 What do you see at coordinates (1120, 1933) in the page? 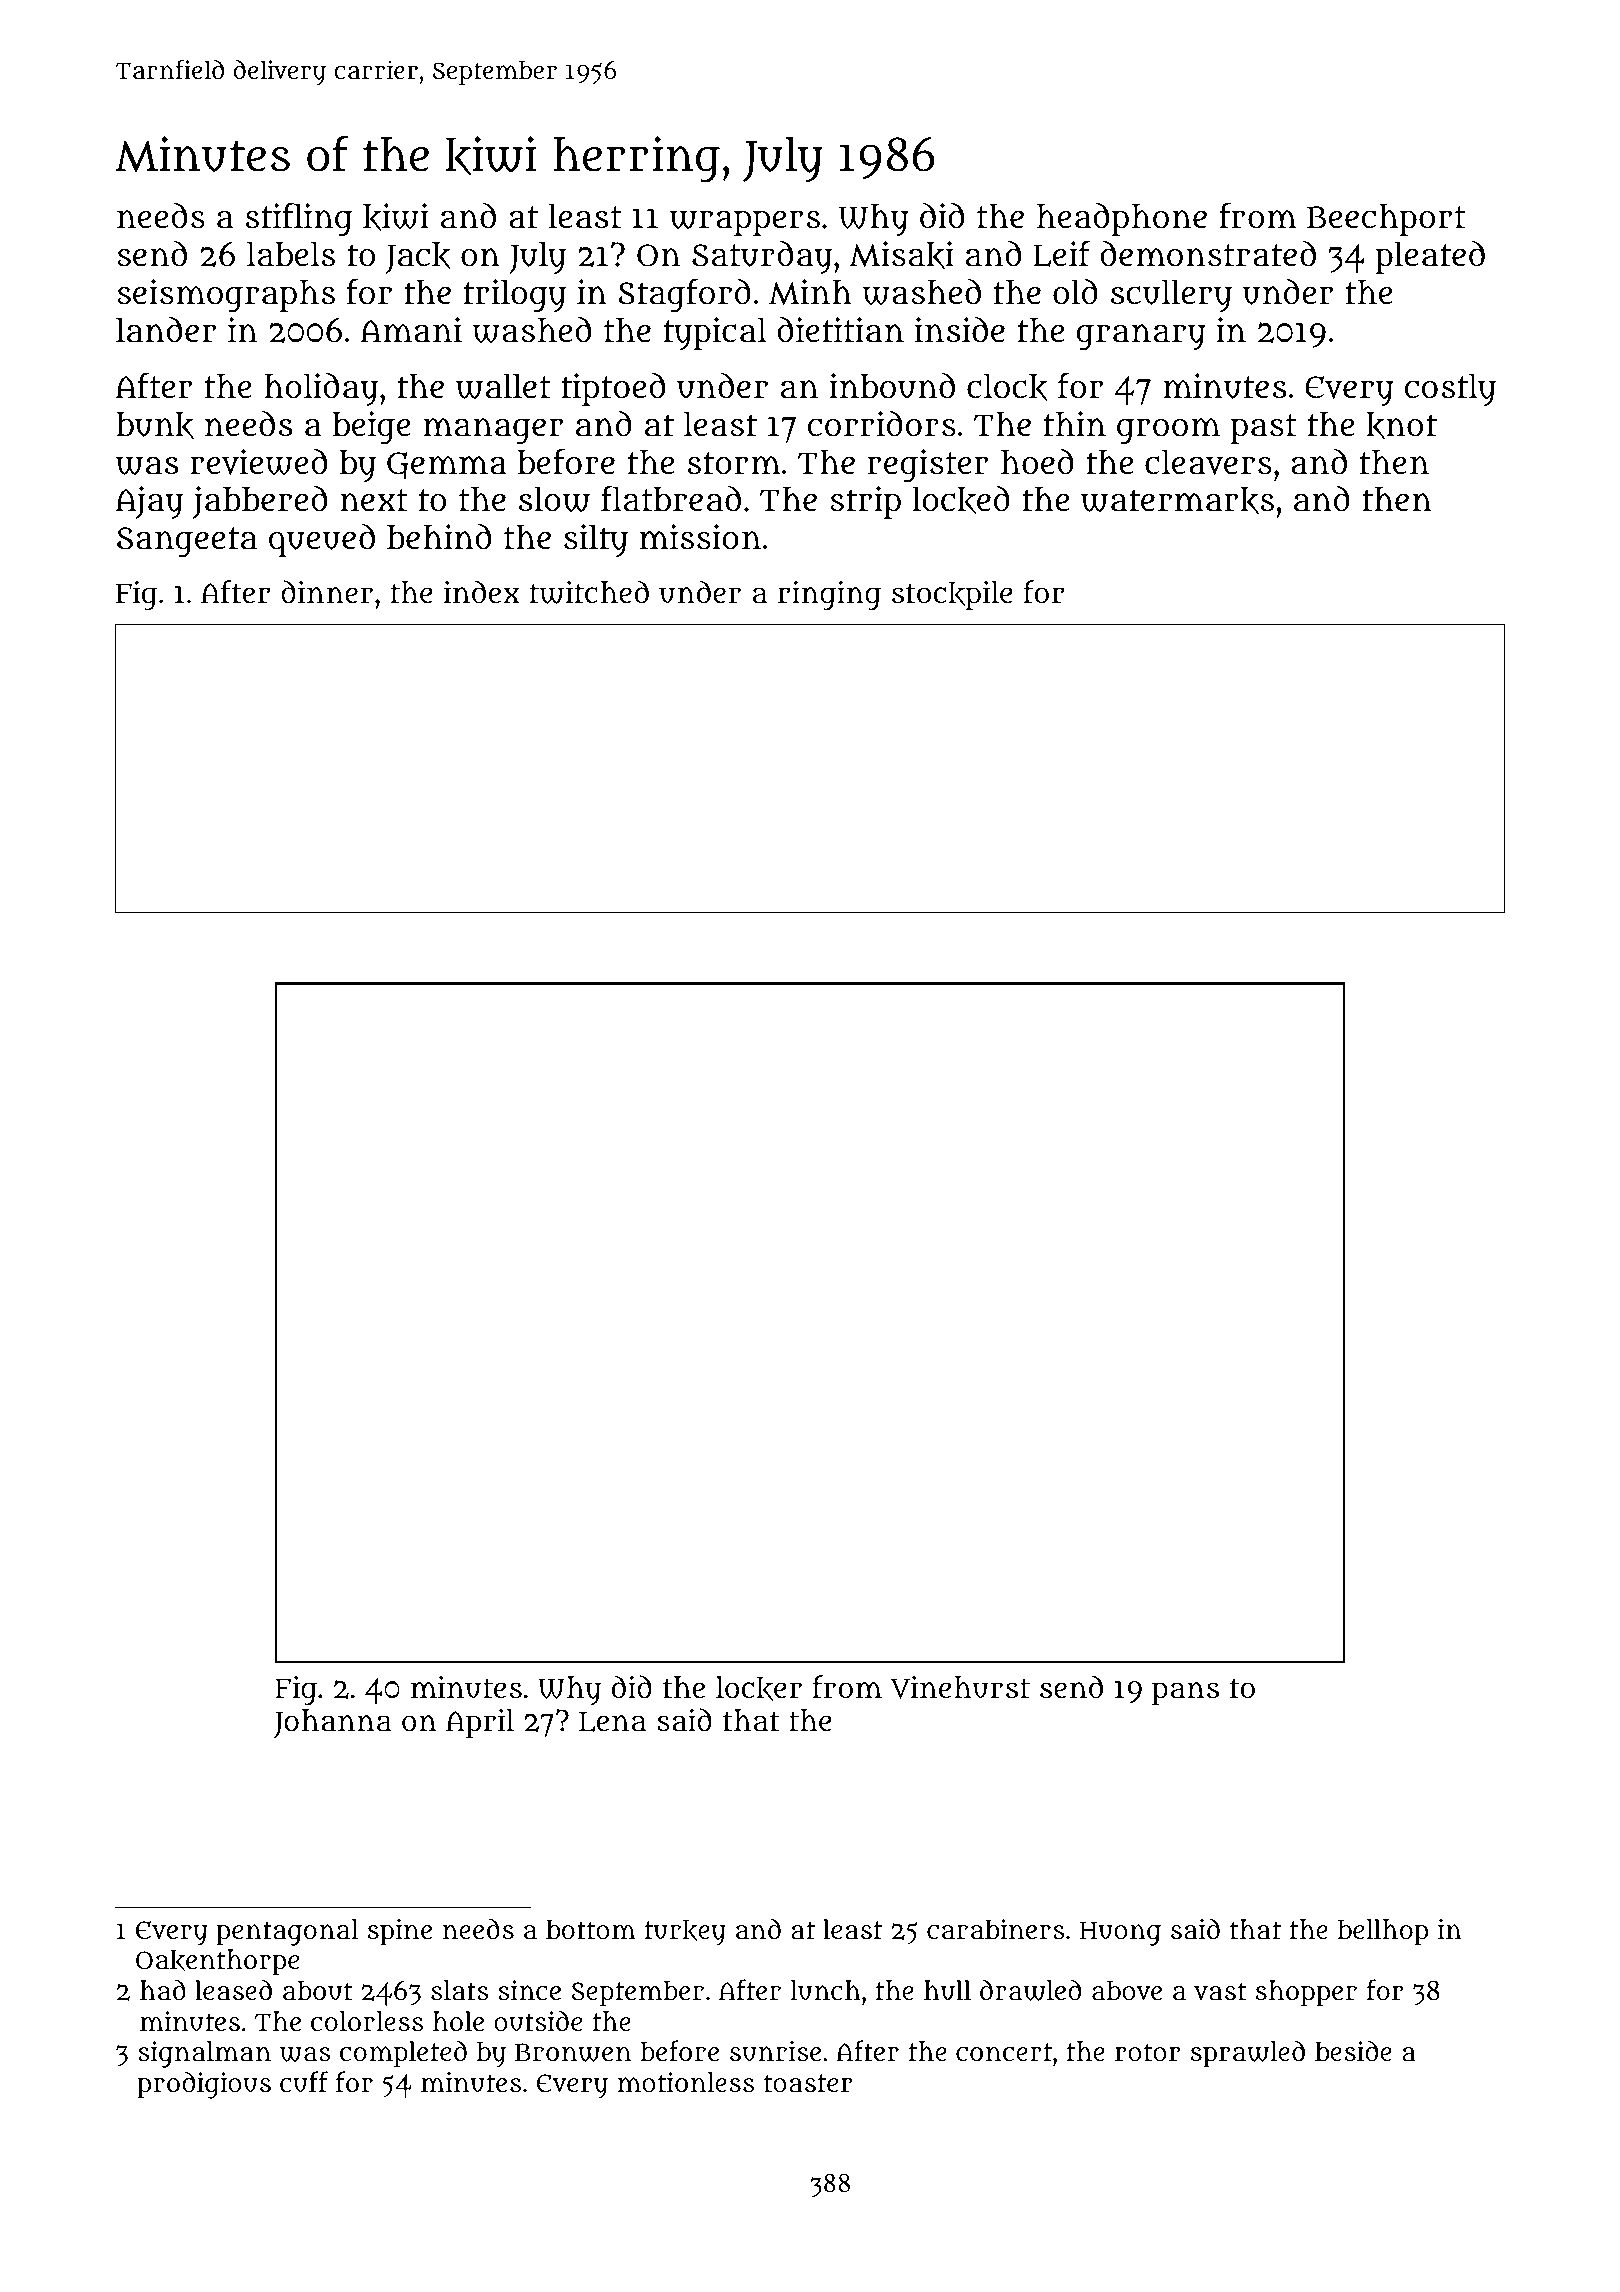
I see `Huong` at bounding box center [1120, 1933].
